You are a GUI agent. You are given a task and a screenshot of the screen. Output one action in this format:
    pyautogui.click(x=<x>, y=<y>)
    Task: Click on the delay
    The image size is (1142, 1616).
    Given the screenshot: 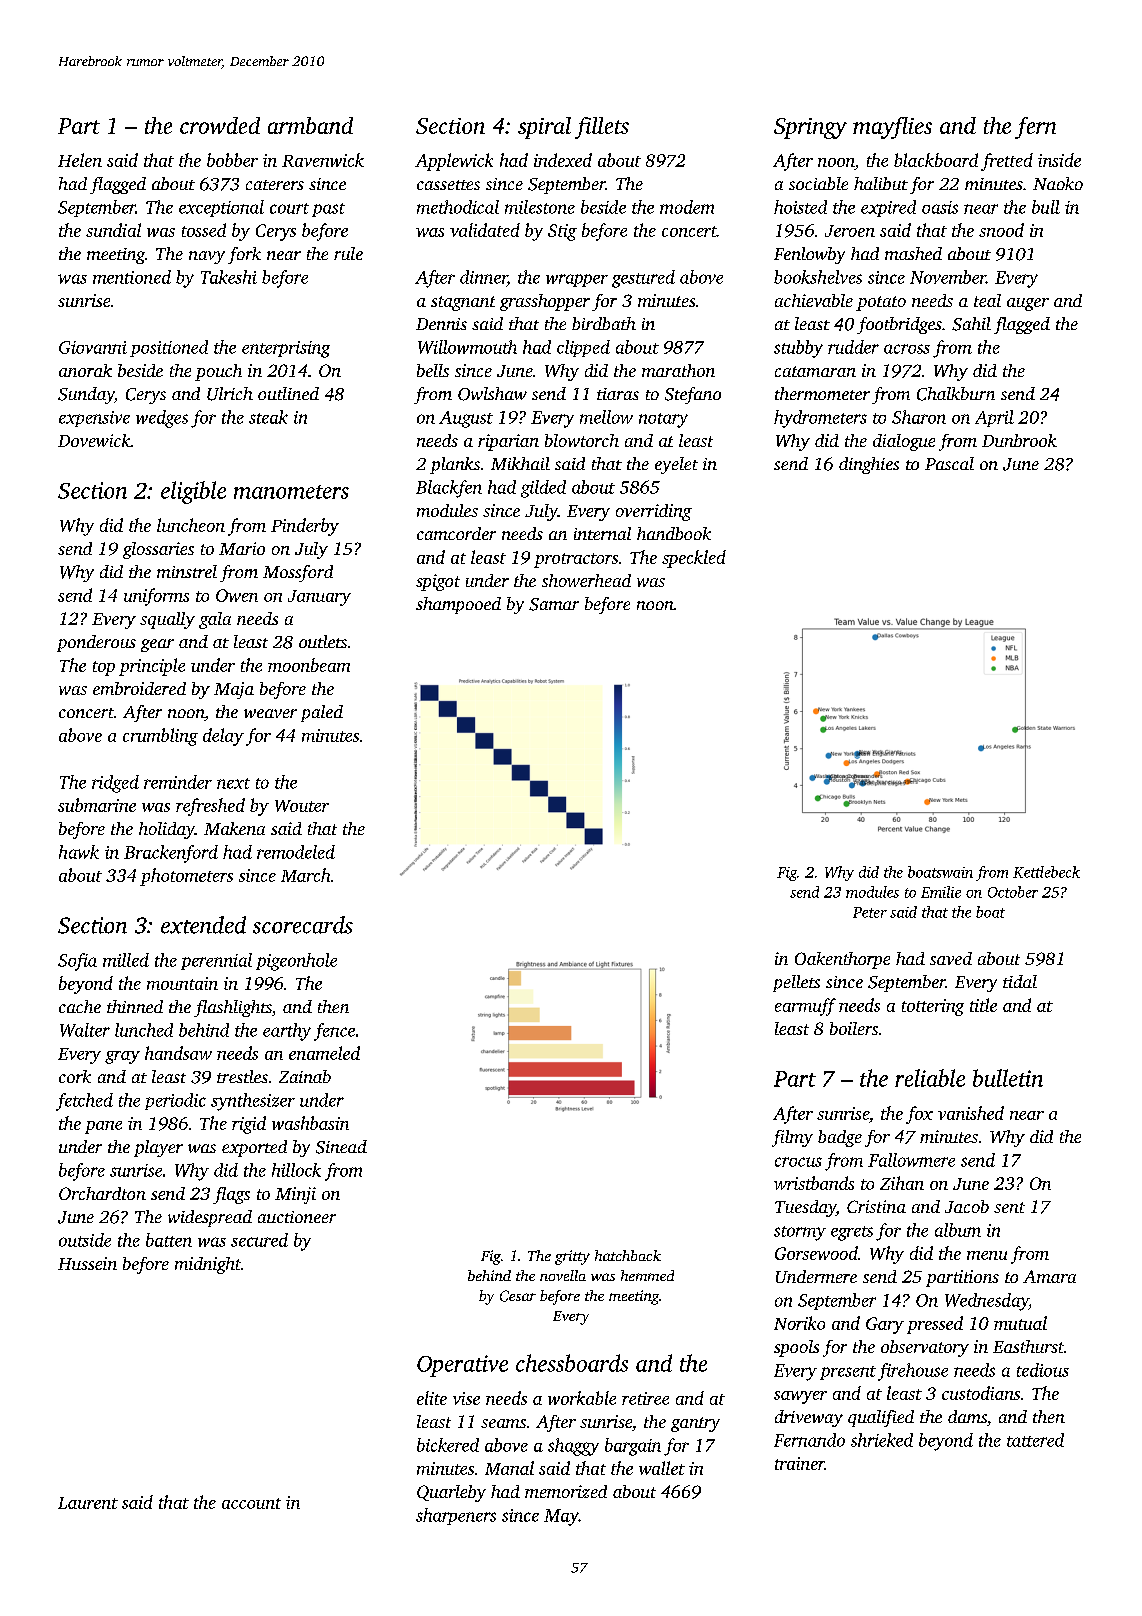 What is the action you would take?
    pyautogui.click(x=223, y=737)
